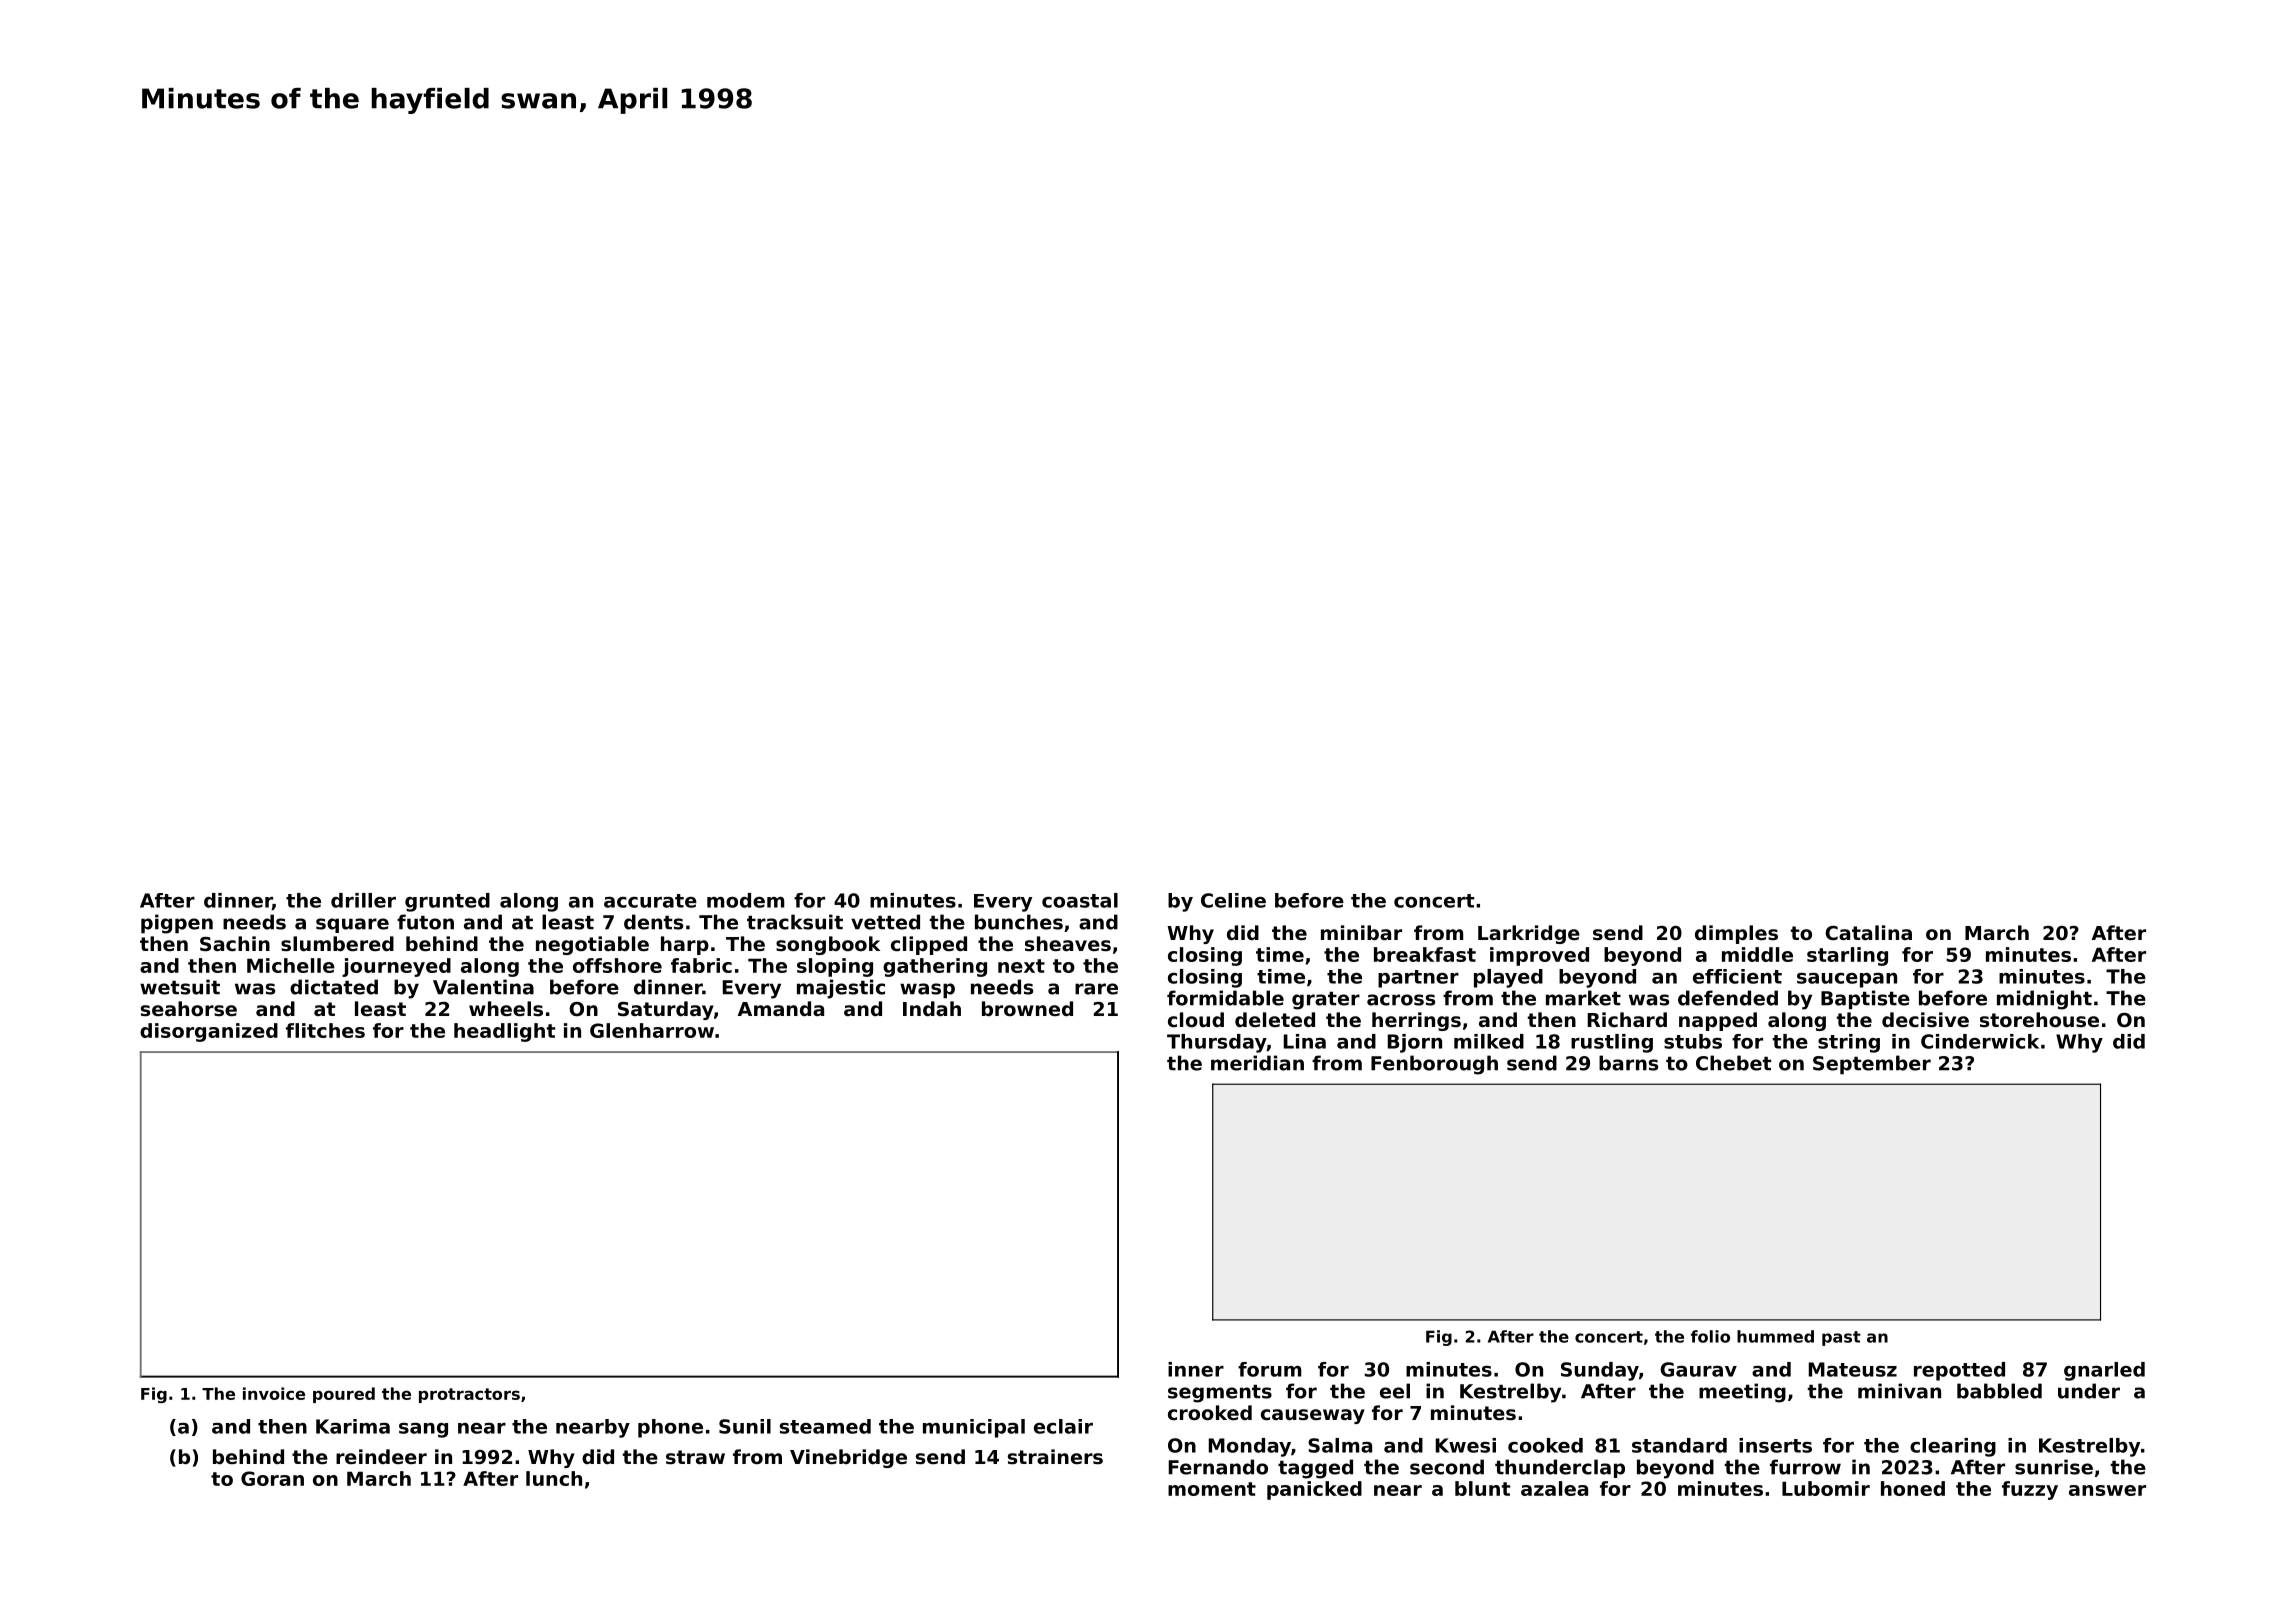 The image size is (2286, 1617). Describe the element at coordinates (885, 922) in the screenshot. I see `vetted` at that location.
